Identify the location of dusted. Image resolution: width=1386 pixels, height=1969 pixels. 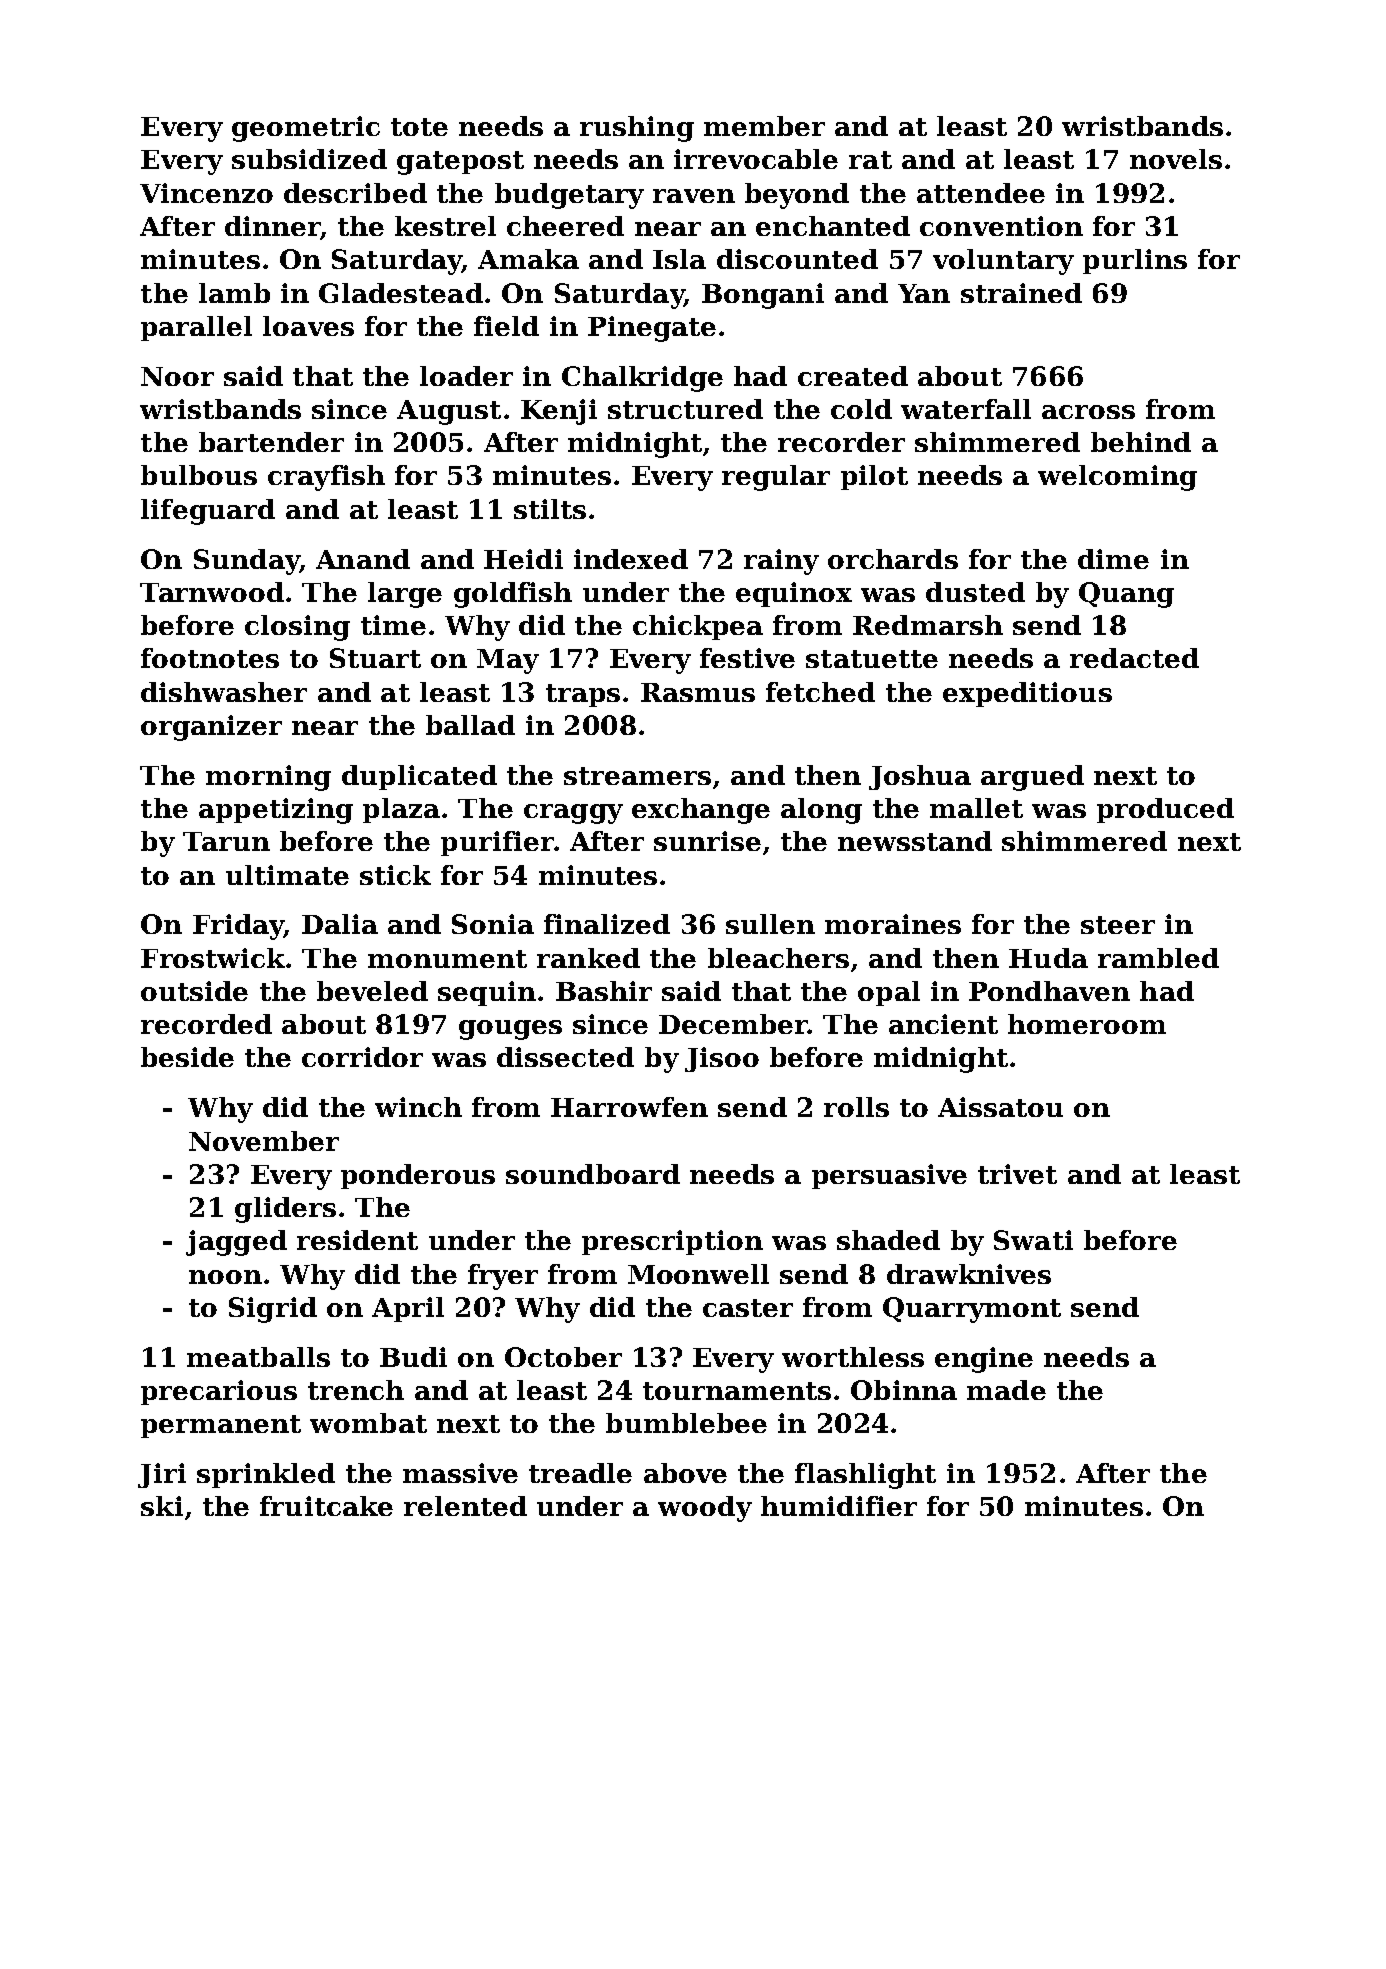
(975, 592).
